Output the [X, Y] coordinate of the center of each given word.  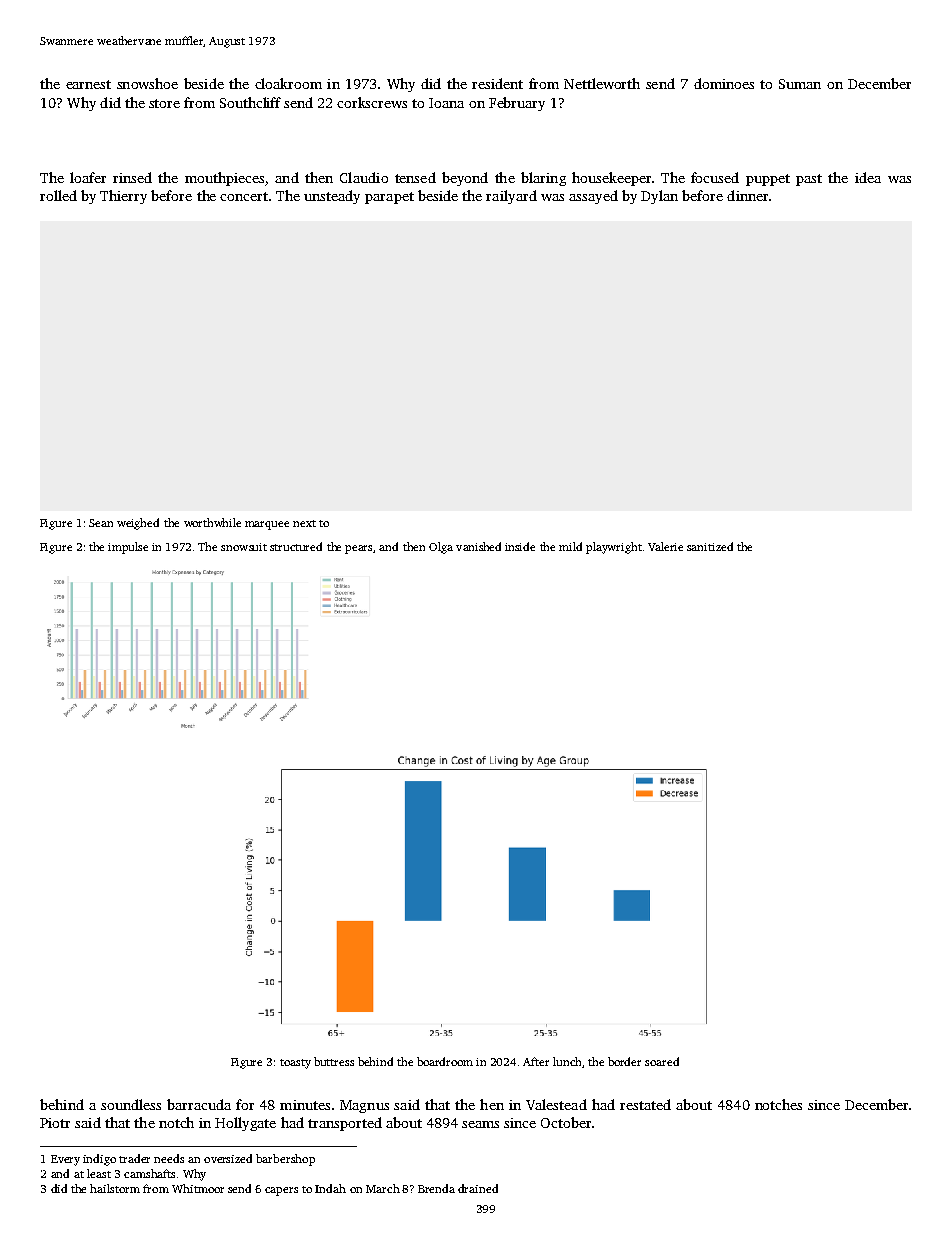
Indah [330, 1188]
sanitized [710, 546]
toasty [295, 1064]
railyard [511, 197]
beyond [465, 179]
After [536, 1061]
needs [169, 1158]
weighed [138, 524]
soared [662, 1061]
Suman [800, 84]
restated [645, 1104]
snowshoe [147, 83]
